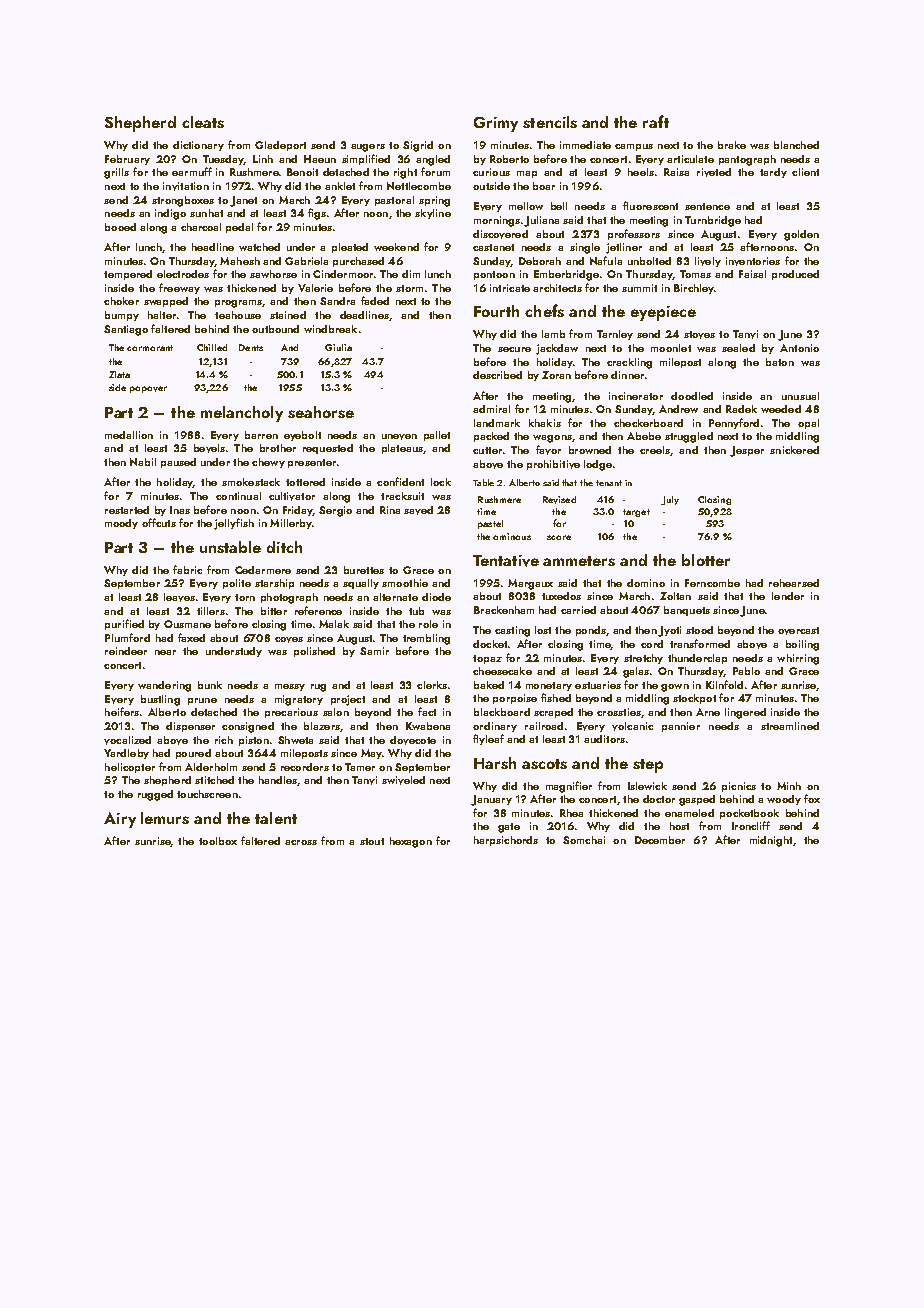 Image resolution: width=924 pixels, height=1308 pixels. I want to click on Fourth, so click(496, 311).
